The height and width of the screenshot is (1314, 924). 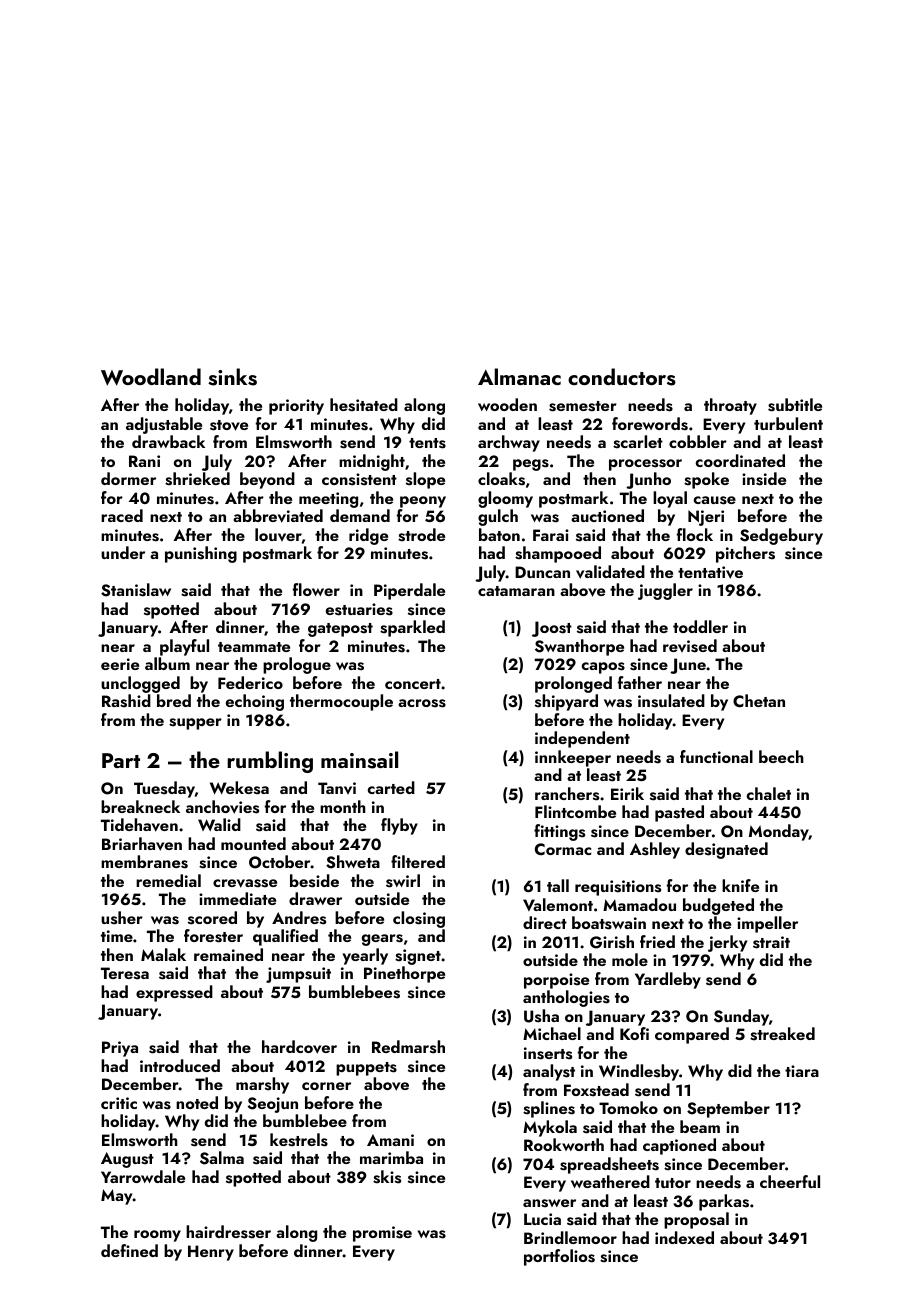 What do you see at coordinates (136, 590) in the screenshot?
I see `Stanislaw` at bounding box center [136, 590].
